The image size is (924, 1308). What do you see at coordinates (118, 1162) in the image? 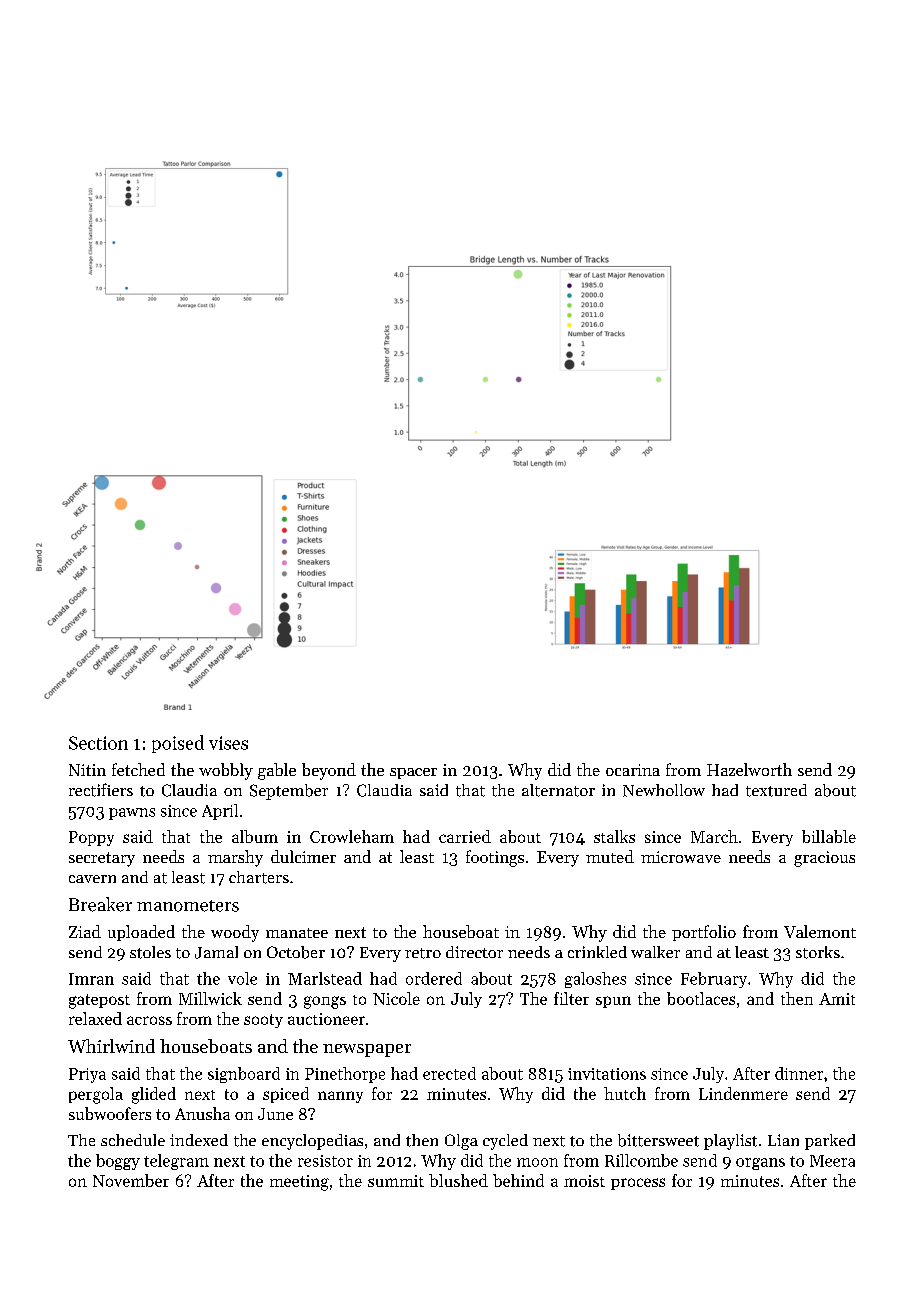
I see `boggy` at bounding box center [118, 1162].
